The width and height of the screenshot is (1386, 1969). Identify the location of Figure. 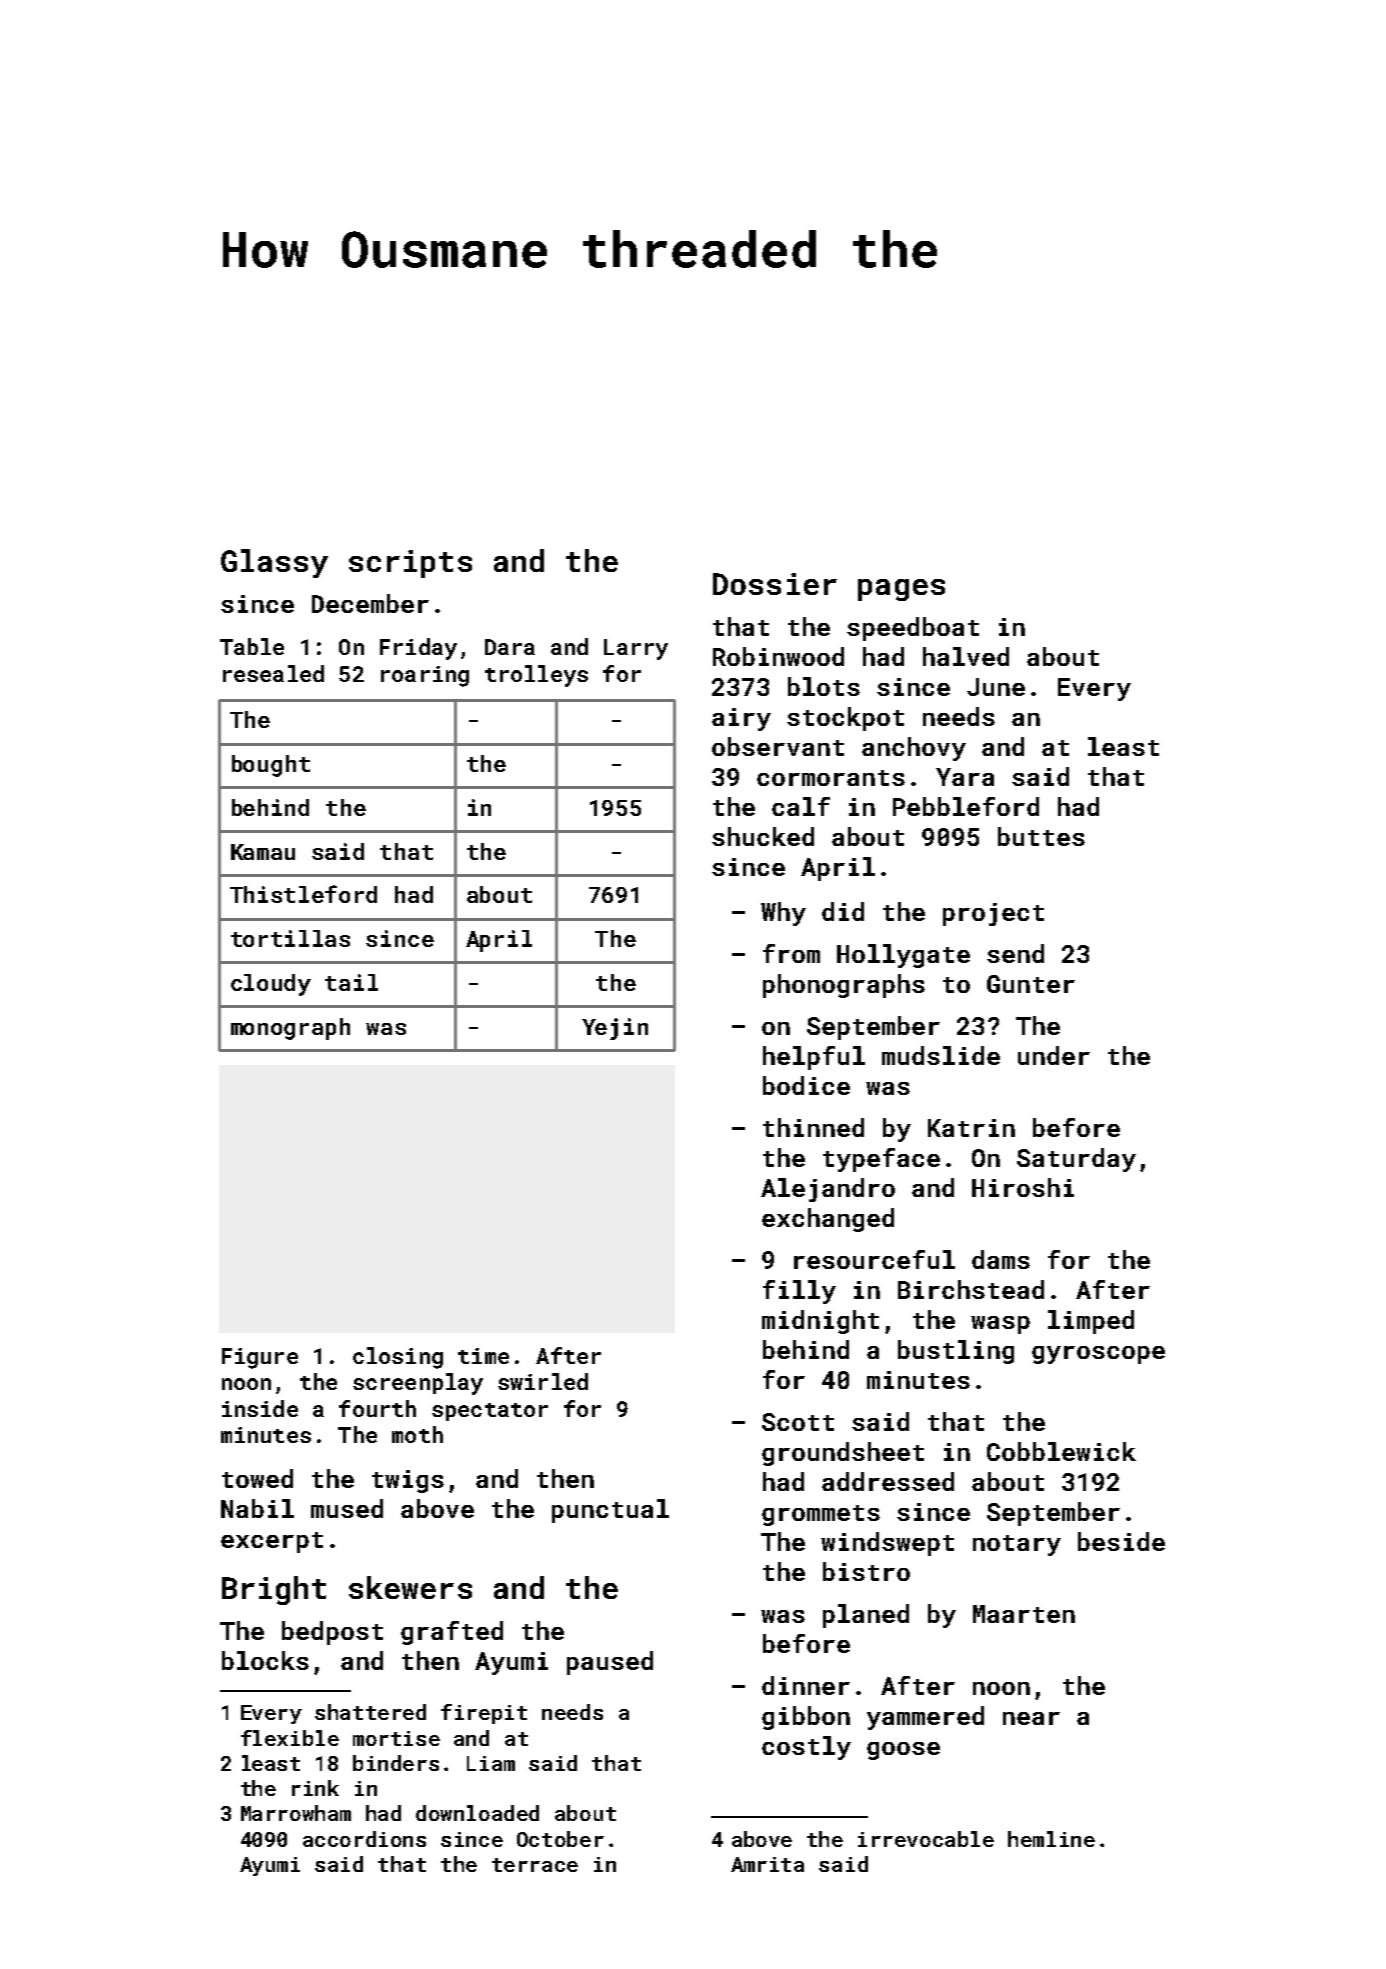
(260, 1358).
